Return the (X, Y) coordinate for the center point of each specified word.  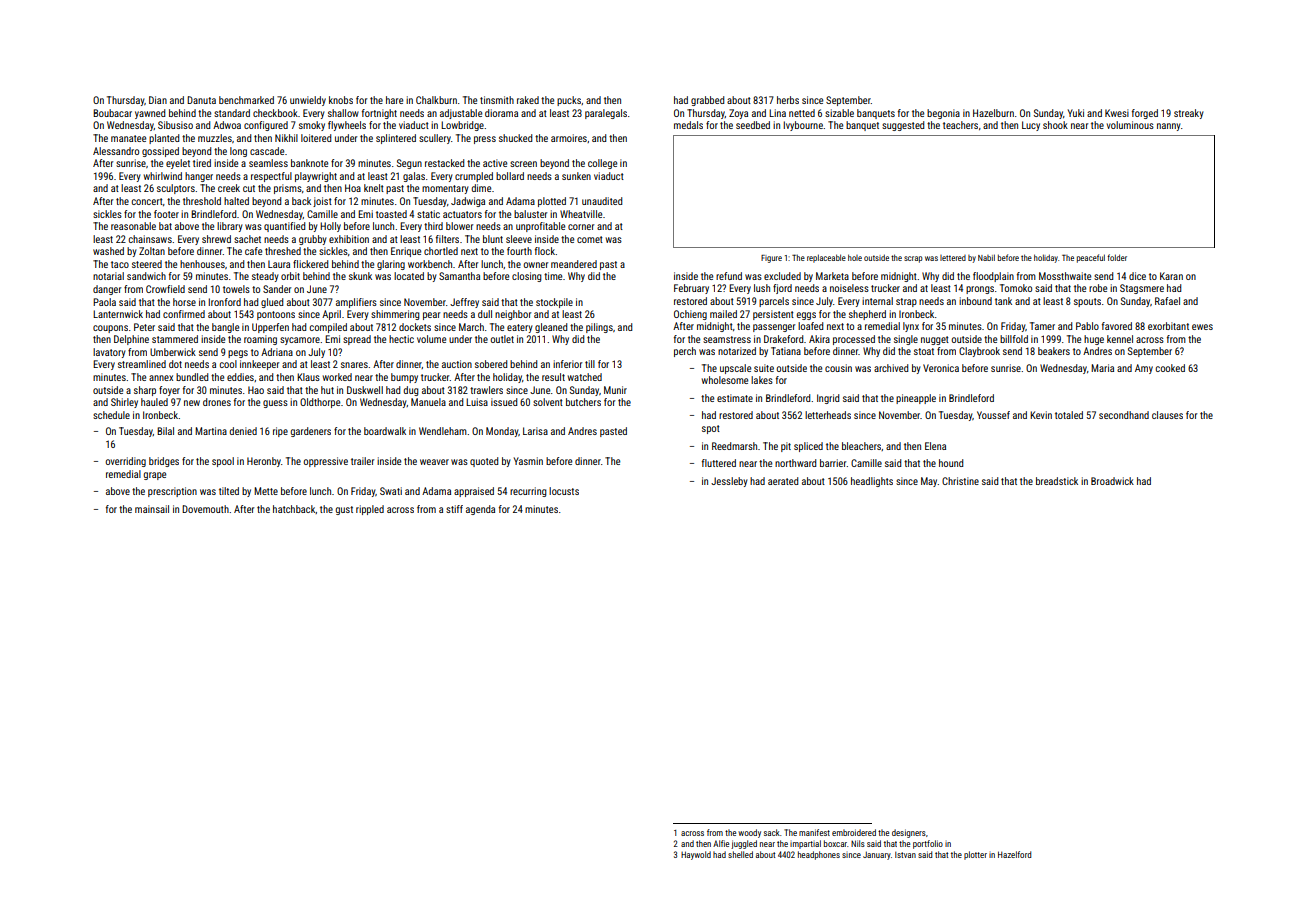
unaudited (602, 201)
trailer (362, 461)
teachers (960, 125)
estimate (735, 398)
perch (685, 352)
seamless (268, 163)
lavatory (109, 353)
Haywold (696, 855)
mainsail (152, 509)
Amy (1144, 369)
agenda (480, 510)
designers (909, 833)
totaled (1069, 415)
